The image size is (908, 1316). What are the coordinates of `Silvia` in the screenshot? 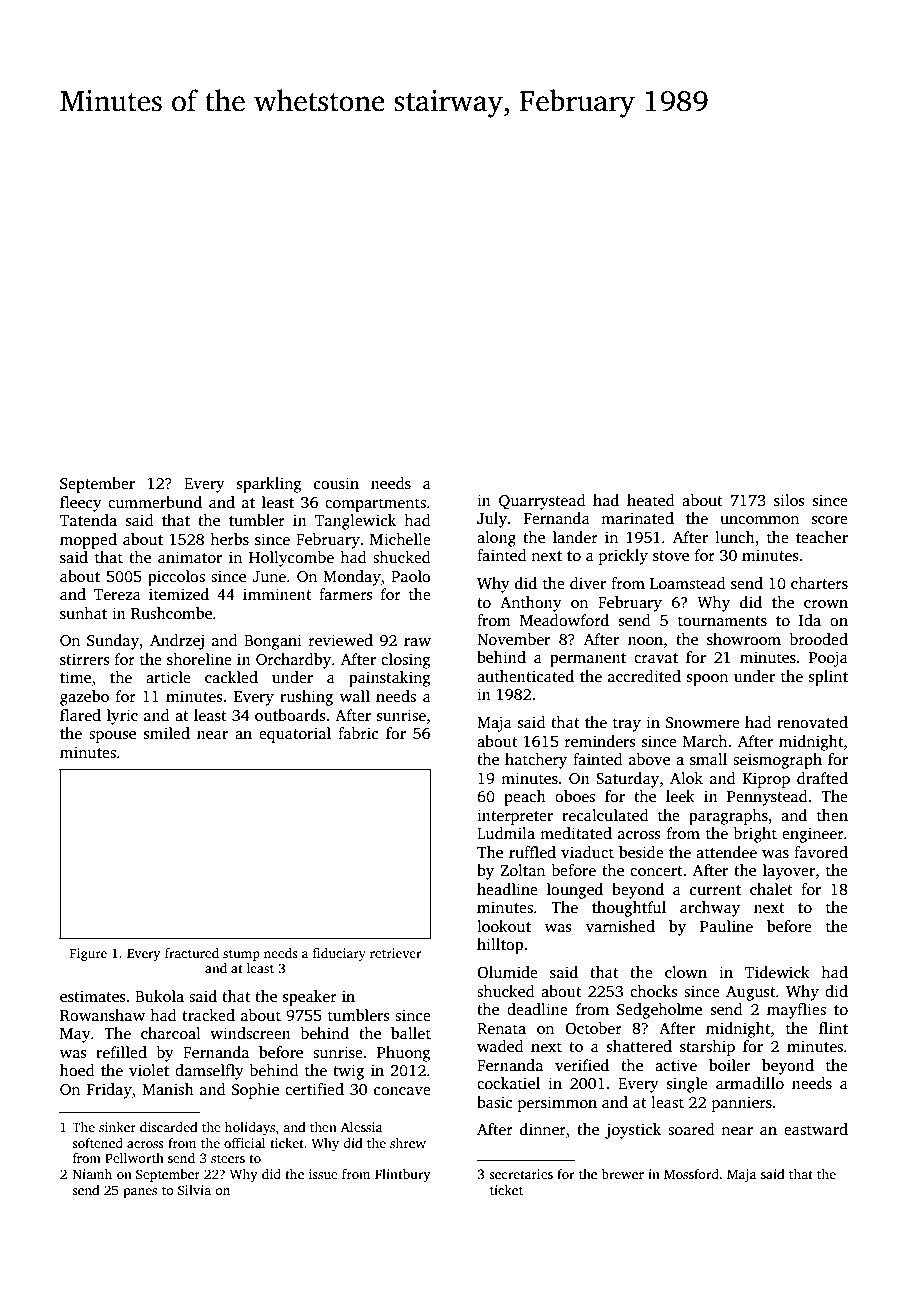 It's located at (194, 1190).
